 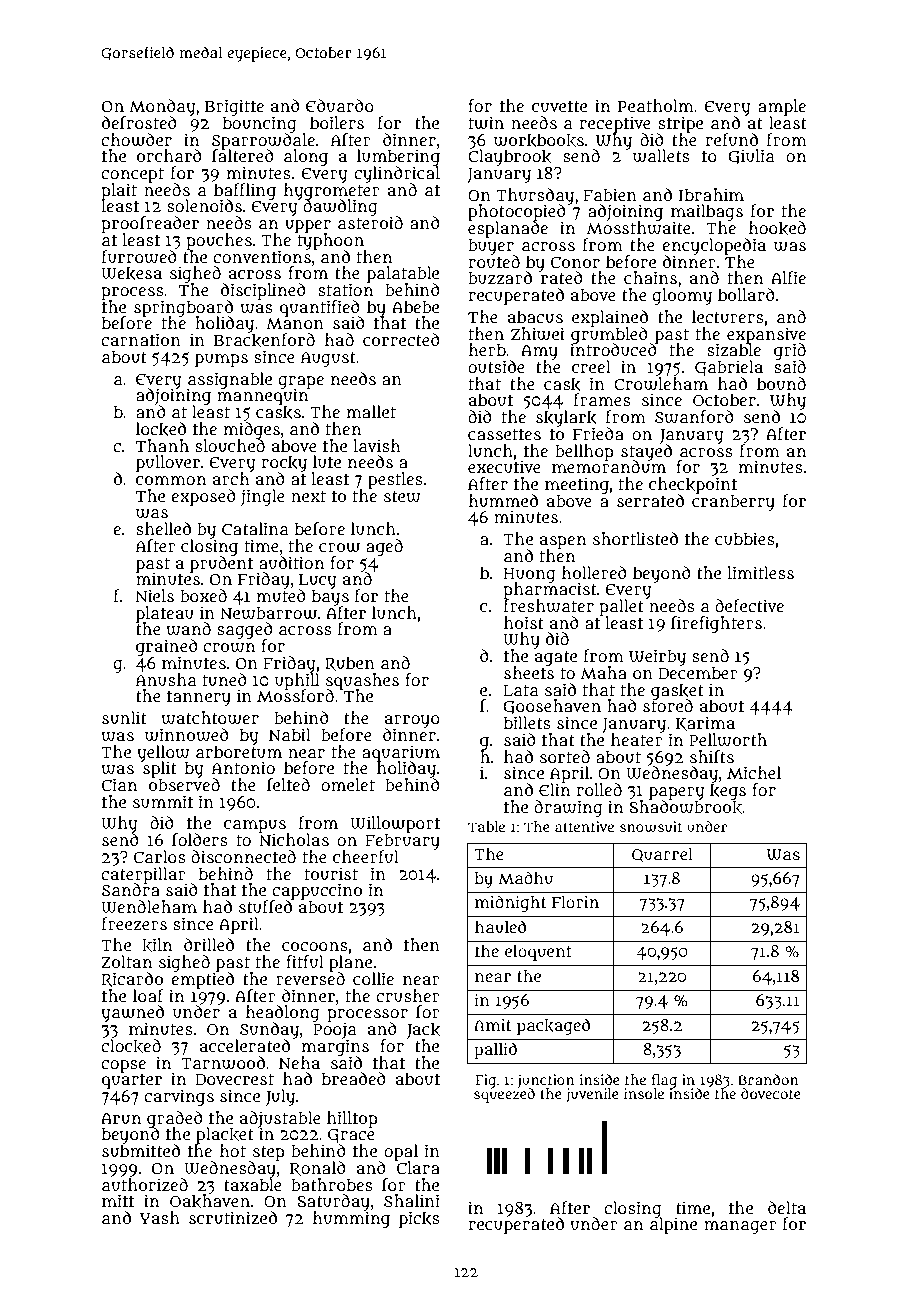 What do you see at coordinates (234, 107) in the screenshot?
I see `Brigitte` at bounding box center [234, 107].
